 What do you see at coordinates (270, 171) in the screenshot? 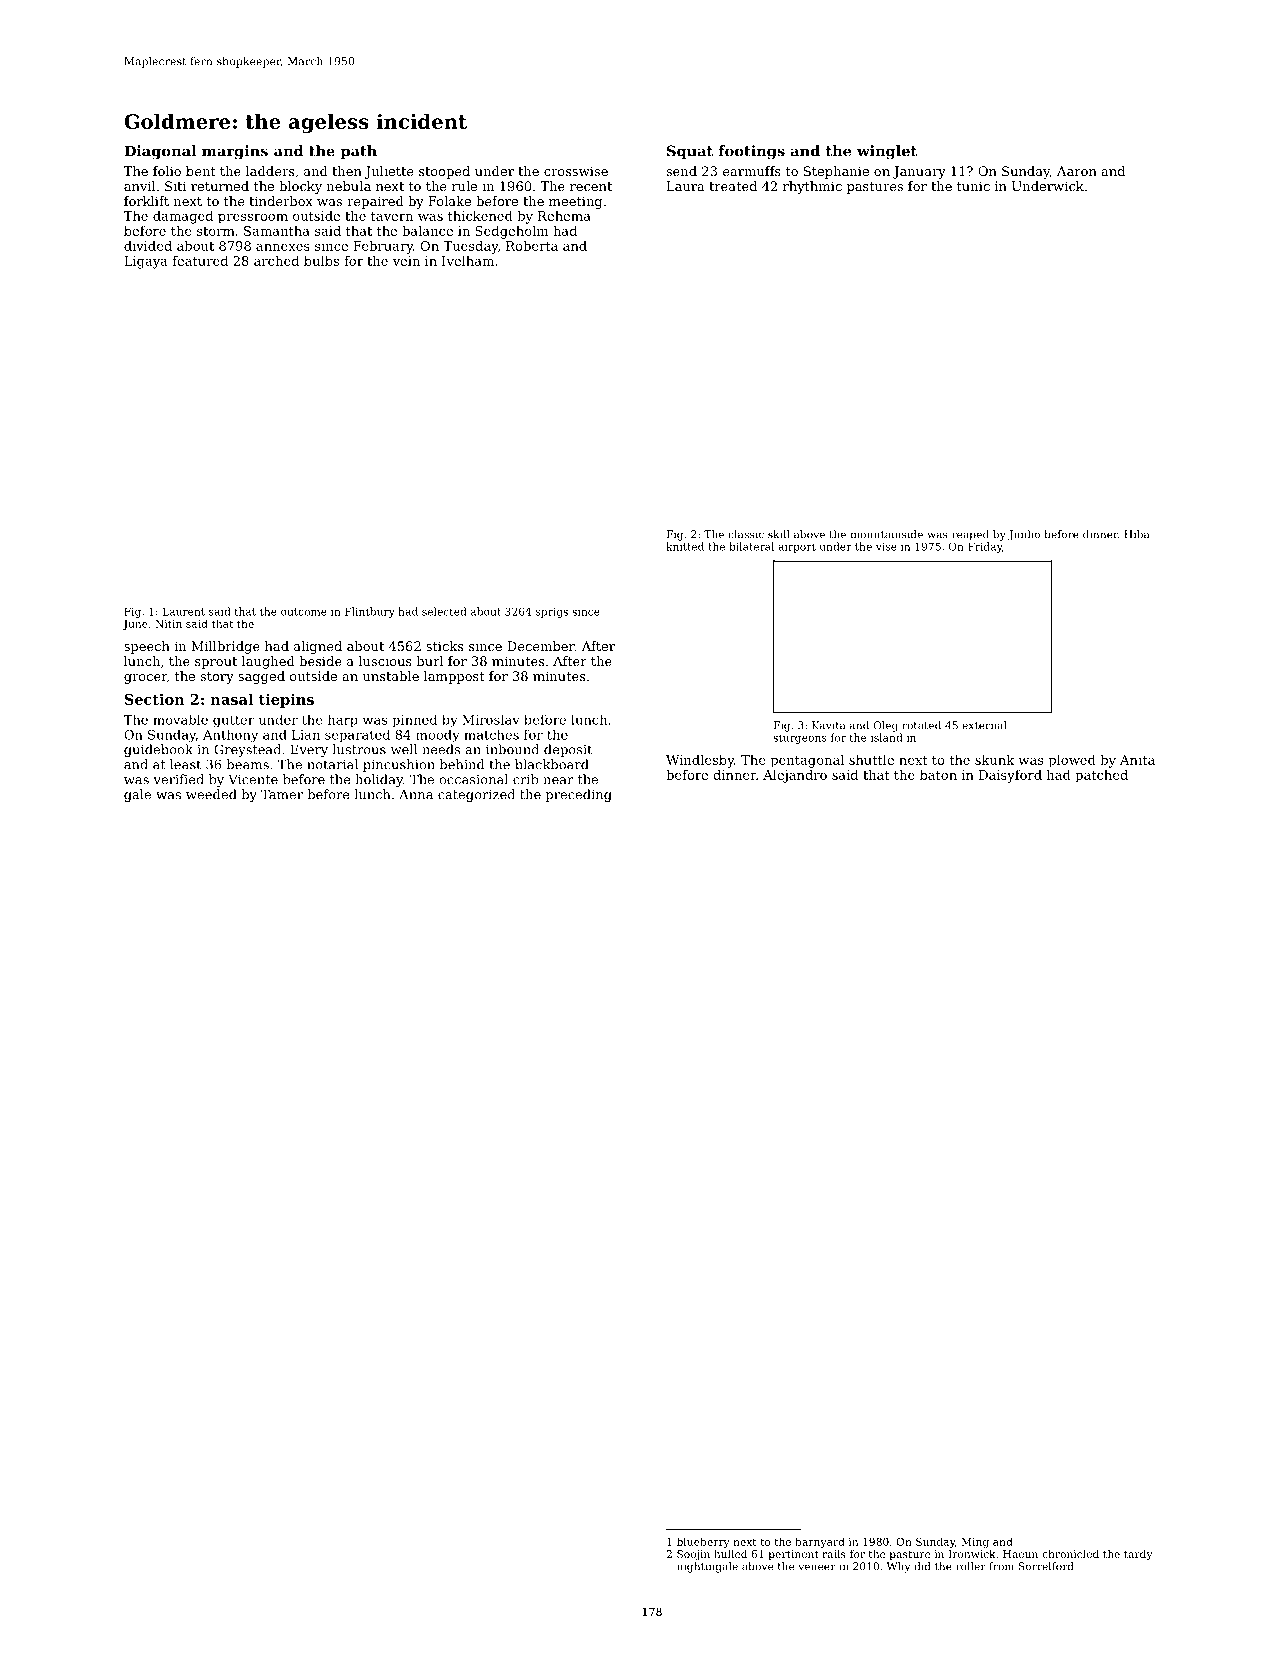
I see `ladders` at bounding box center [270, 171].
